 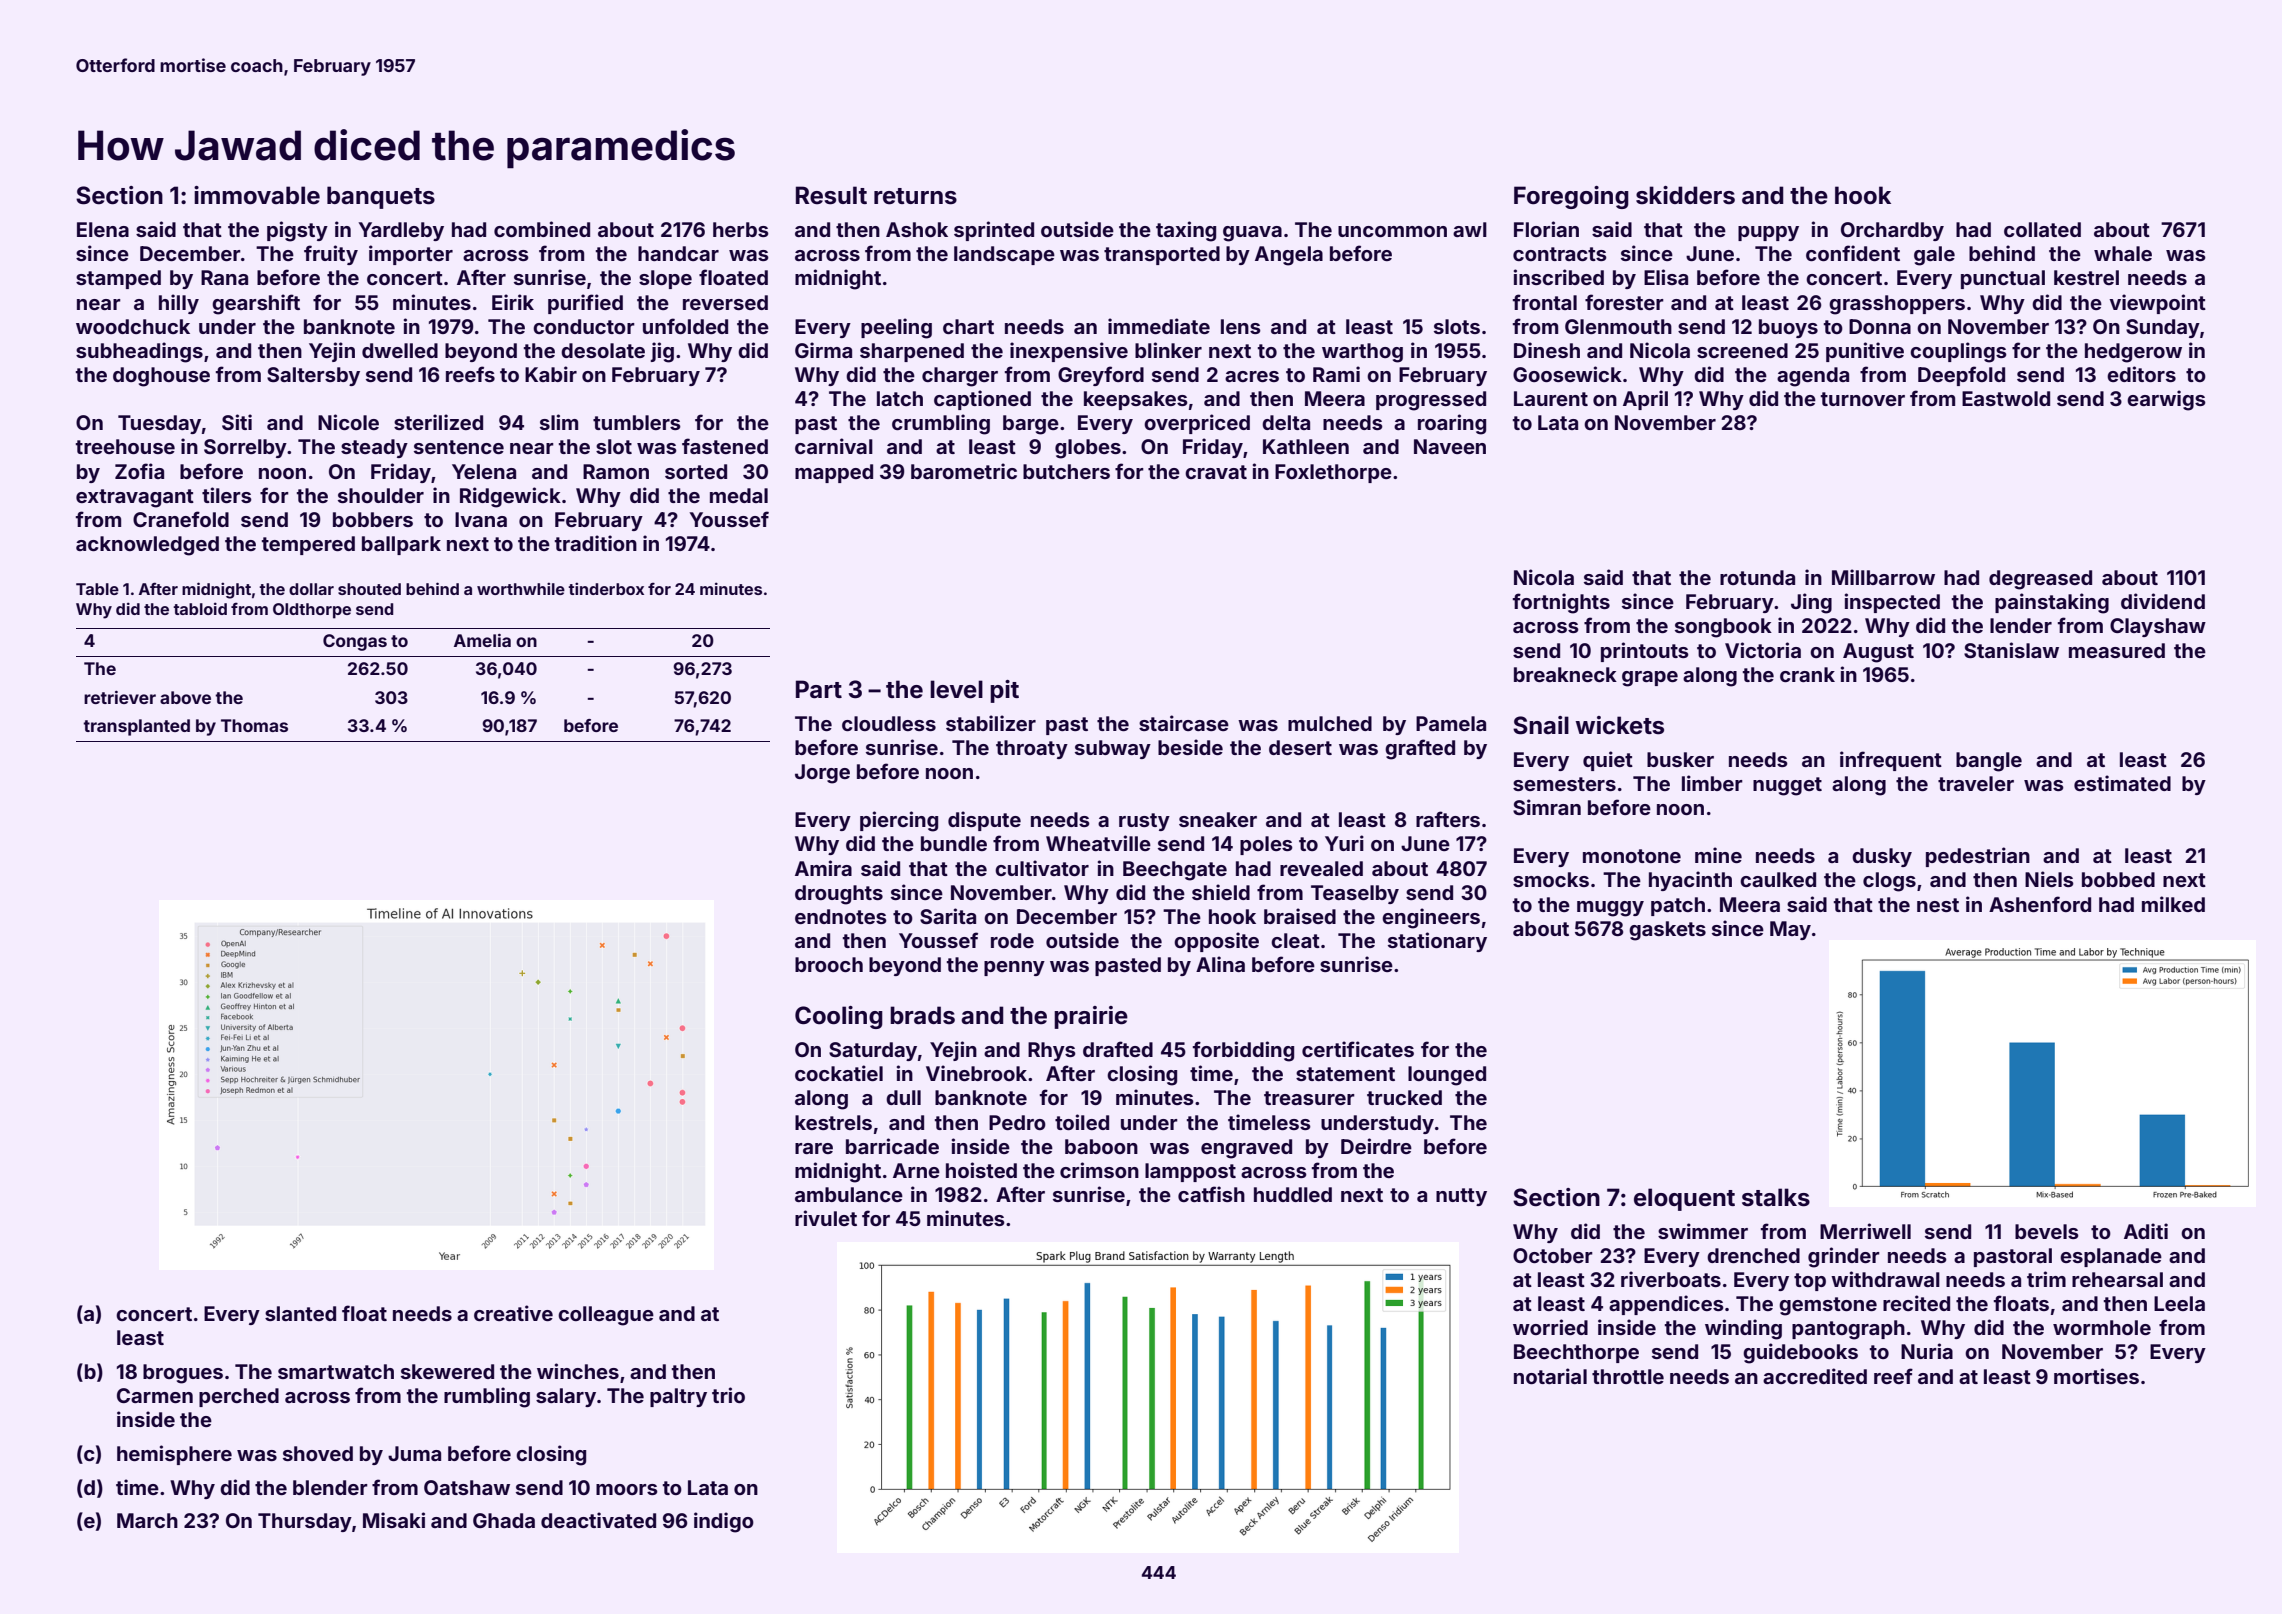 What do you see at coordinates (823, 350) in the screenshot?
I see `Girma` at bounding box center [823, 350].
